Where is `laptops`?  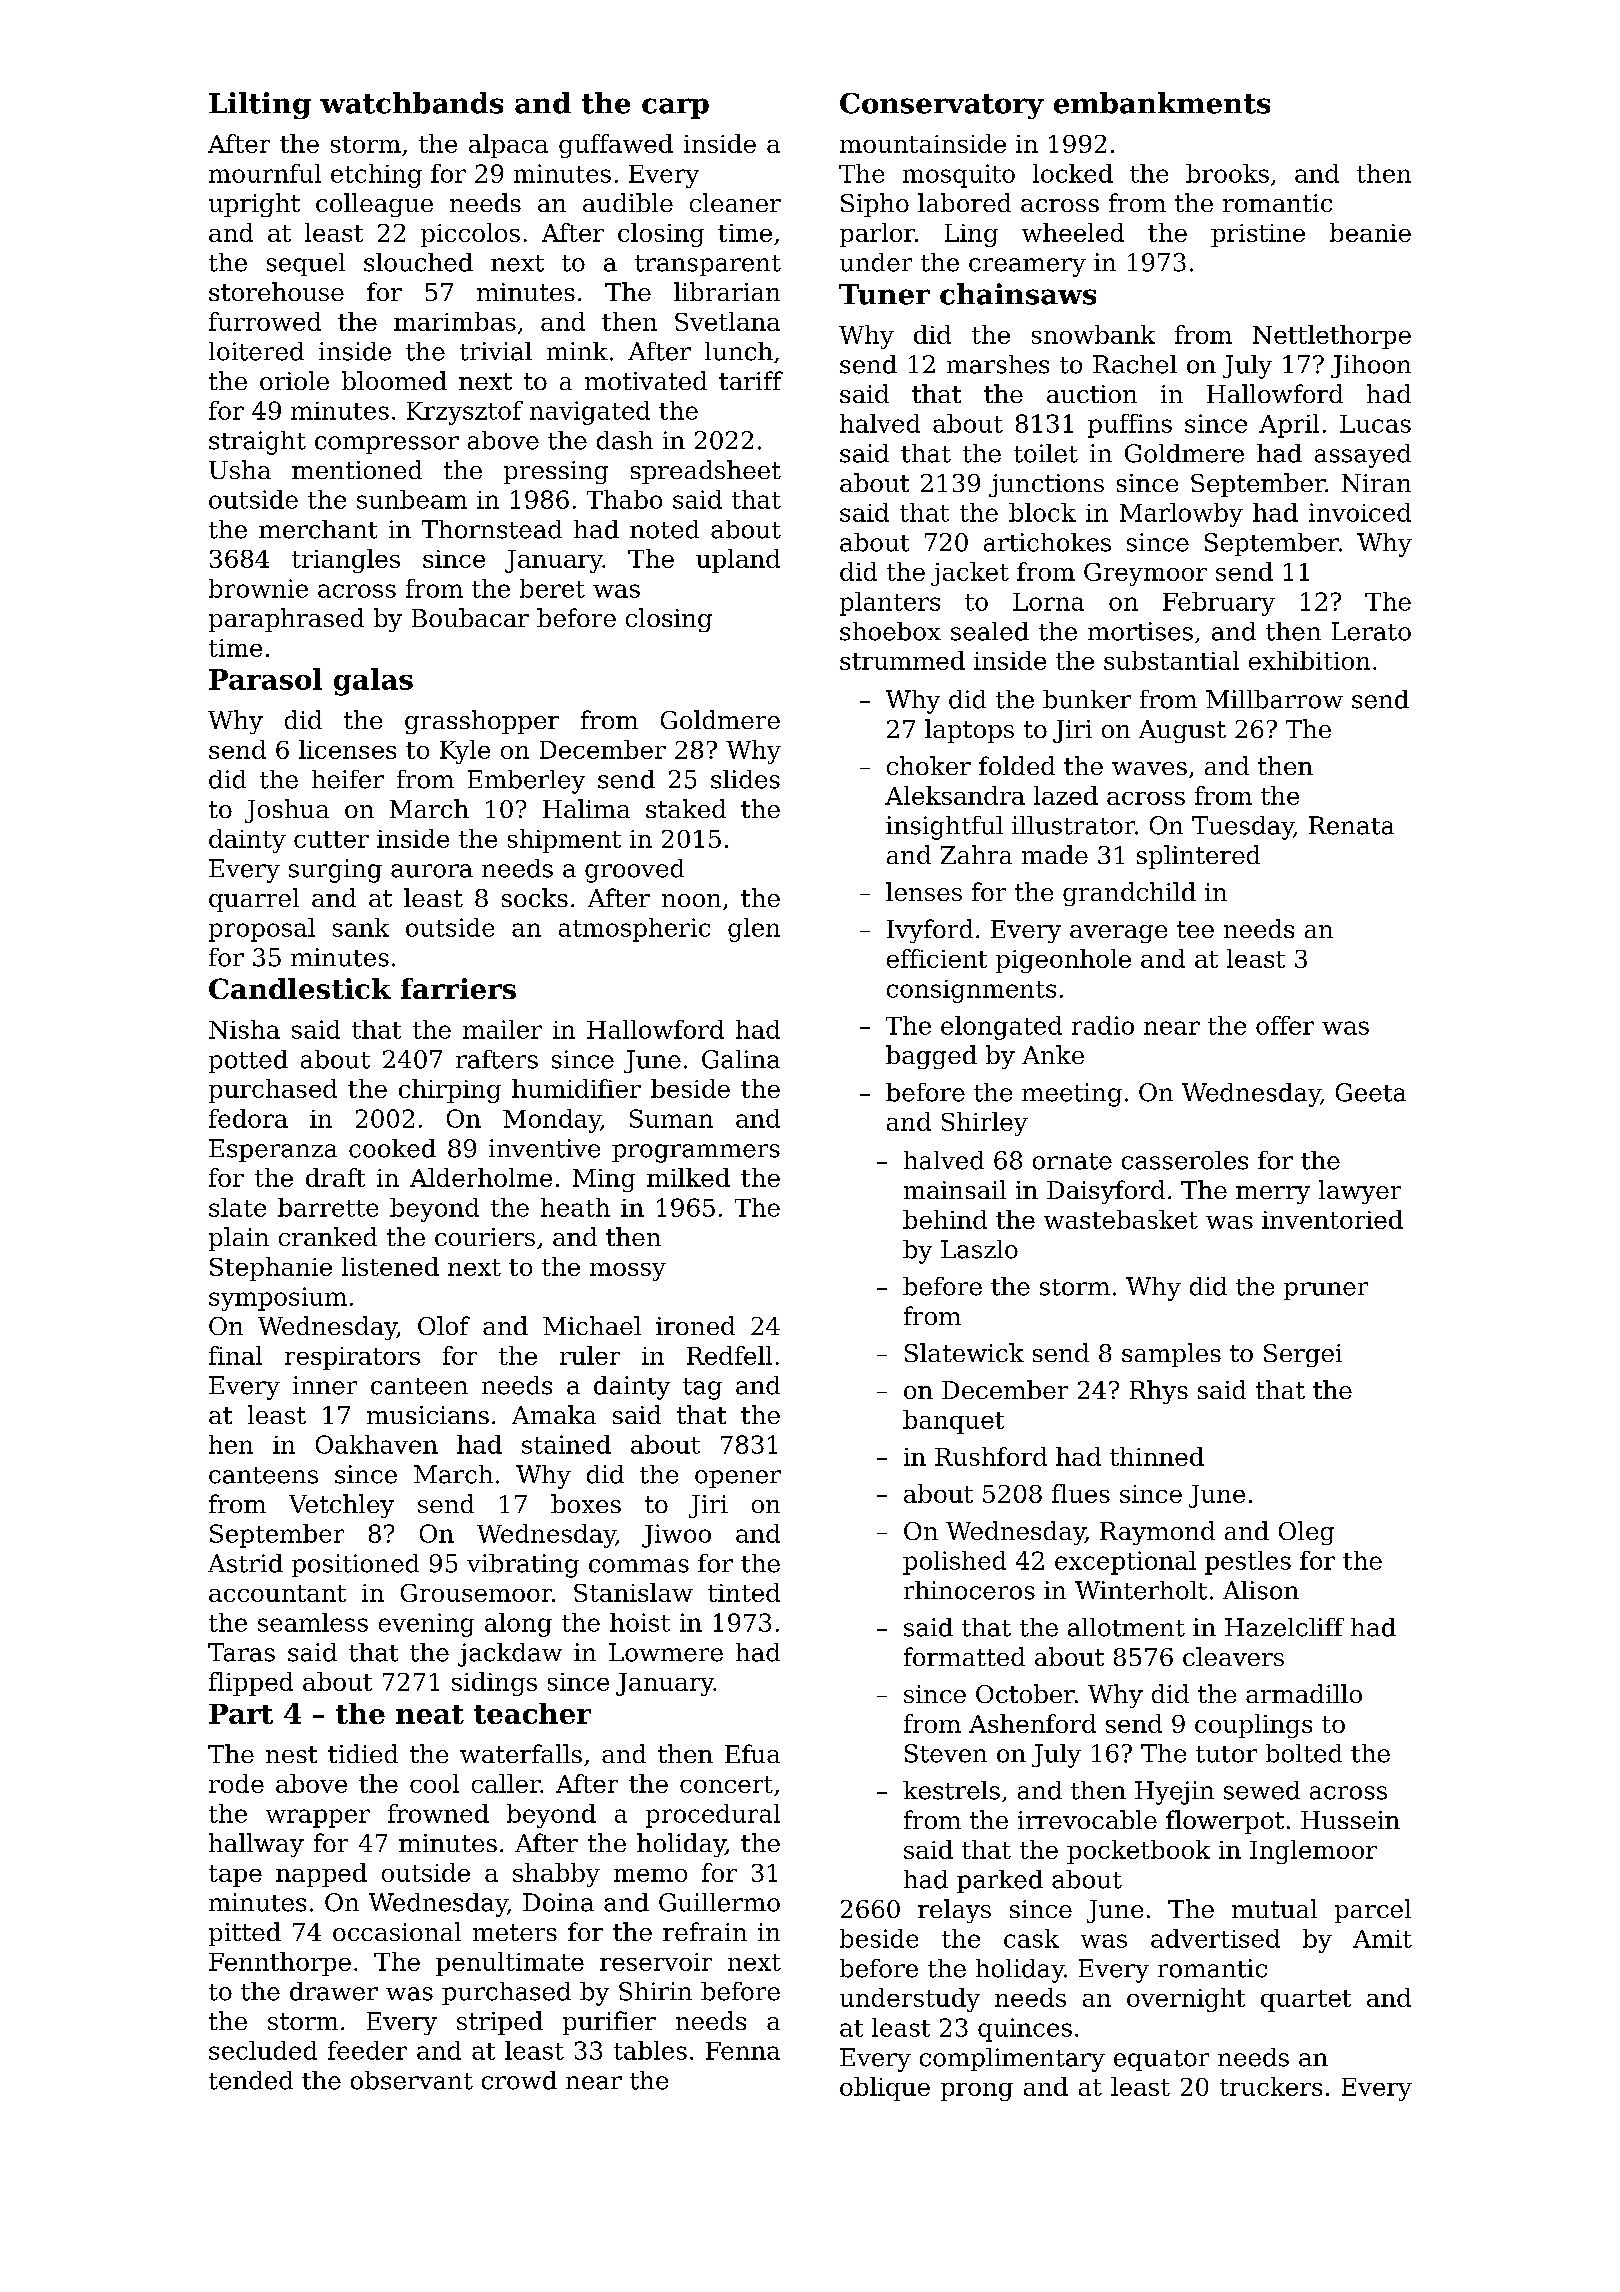
laptops is located at coordinates (969, 731).
